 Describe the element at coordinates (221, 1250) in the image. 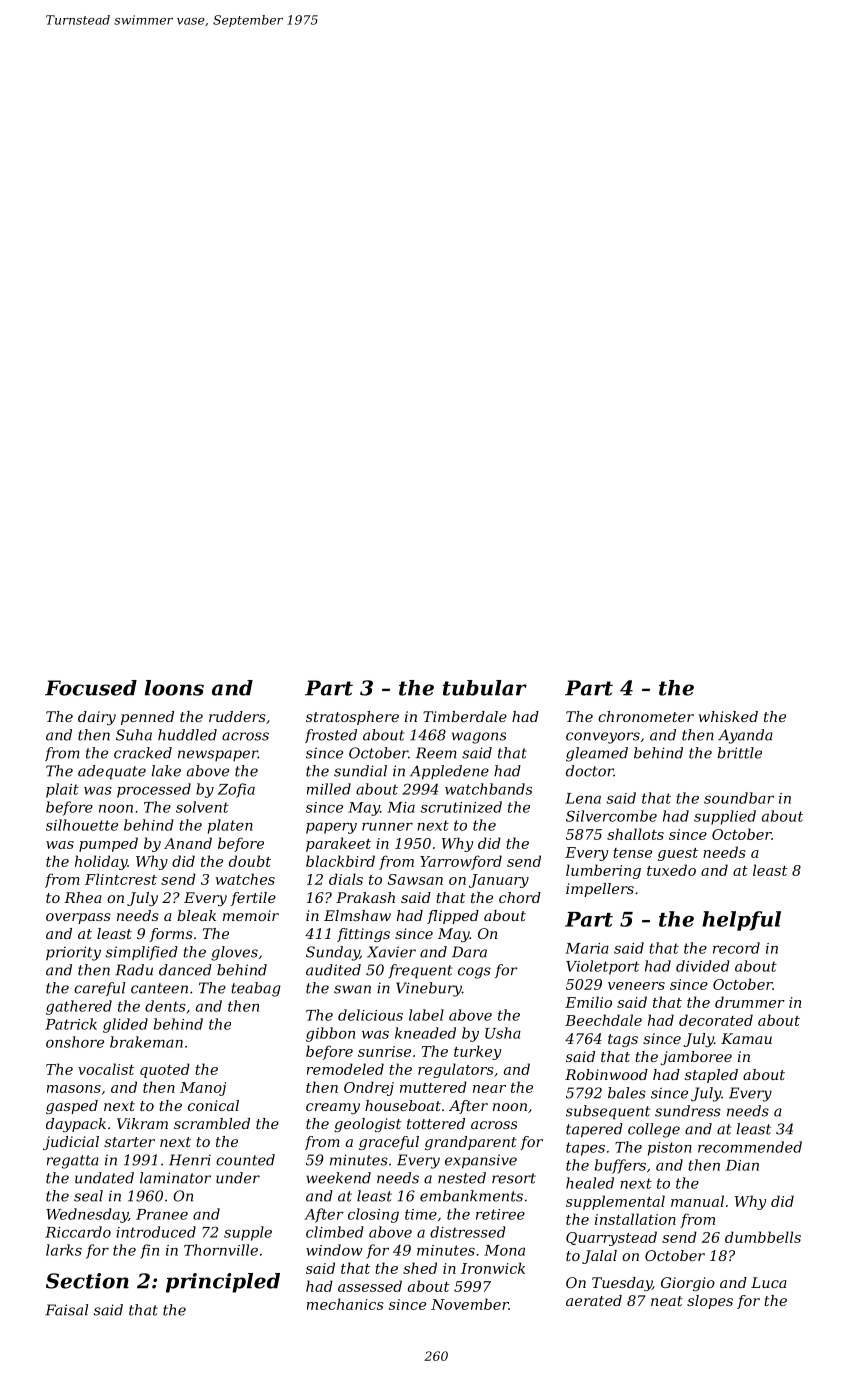

I see `Thornville` at that location.
